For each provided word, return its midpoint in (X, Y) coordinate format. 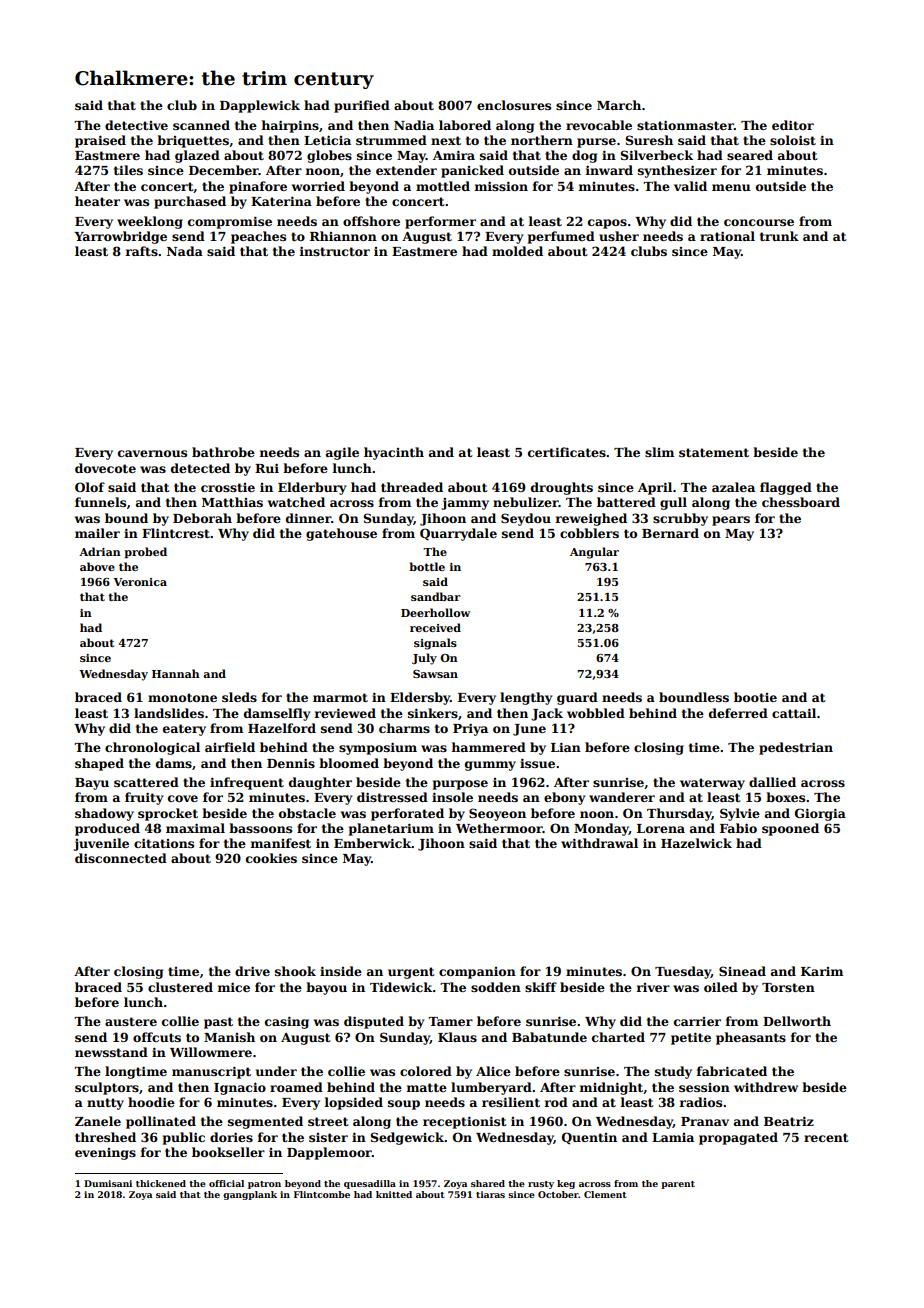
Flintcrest (176, 533)
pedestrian (796, 748)
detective (136, 125)
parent (678, 1185)
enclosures (514, 105)
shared (488, 1183)
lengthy (526, 698)
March (619, 105)
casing (287, 1022)
